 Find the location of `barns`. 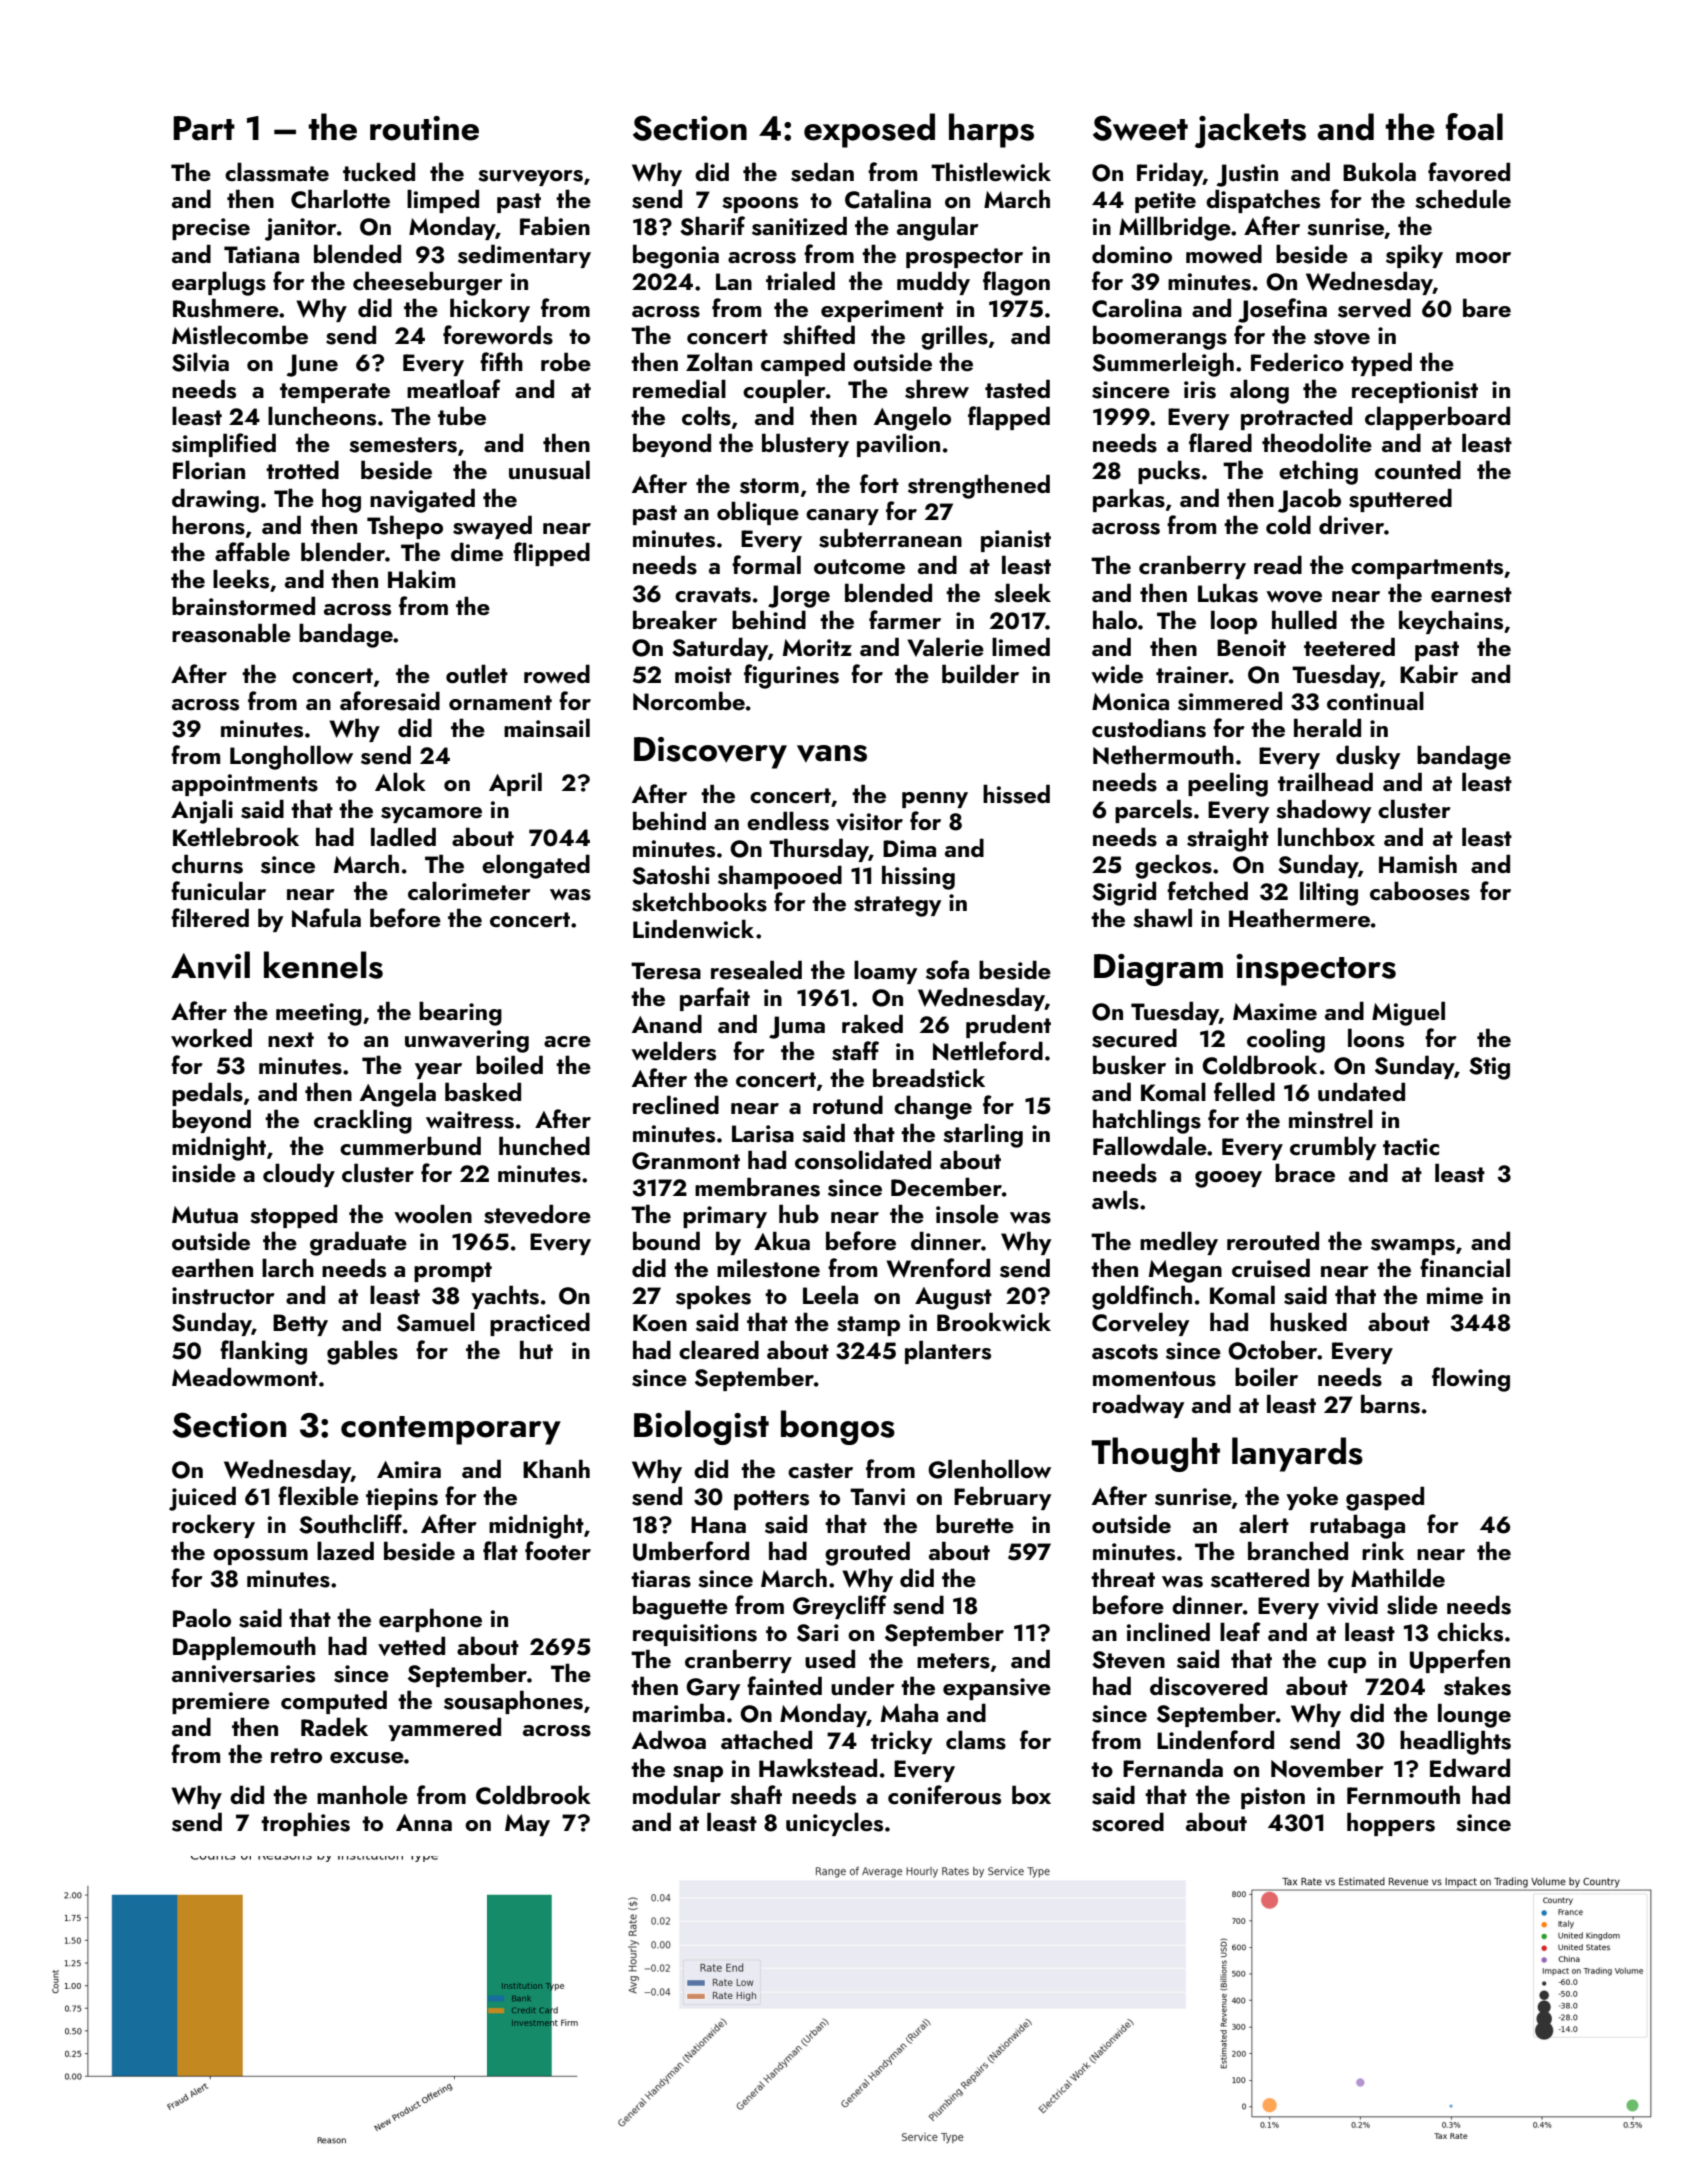

barns is located at coordinates (1390, 1404).
